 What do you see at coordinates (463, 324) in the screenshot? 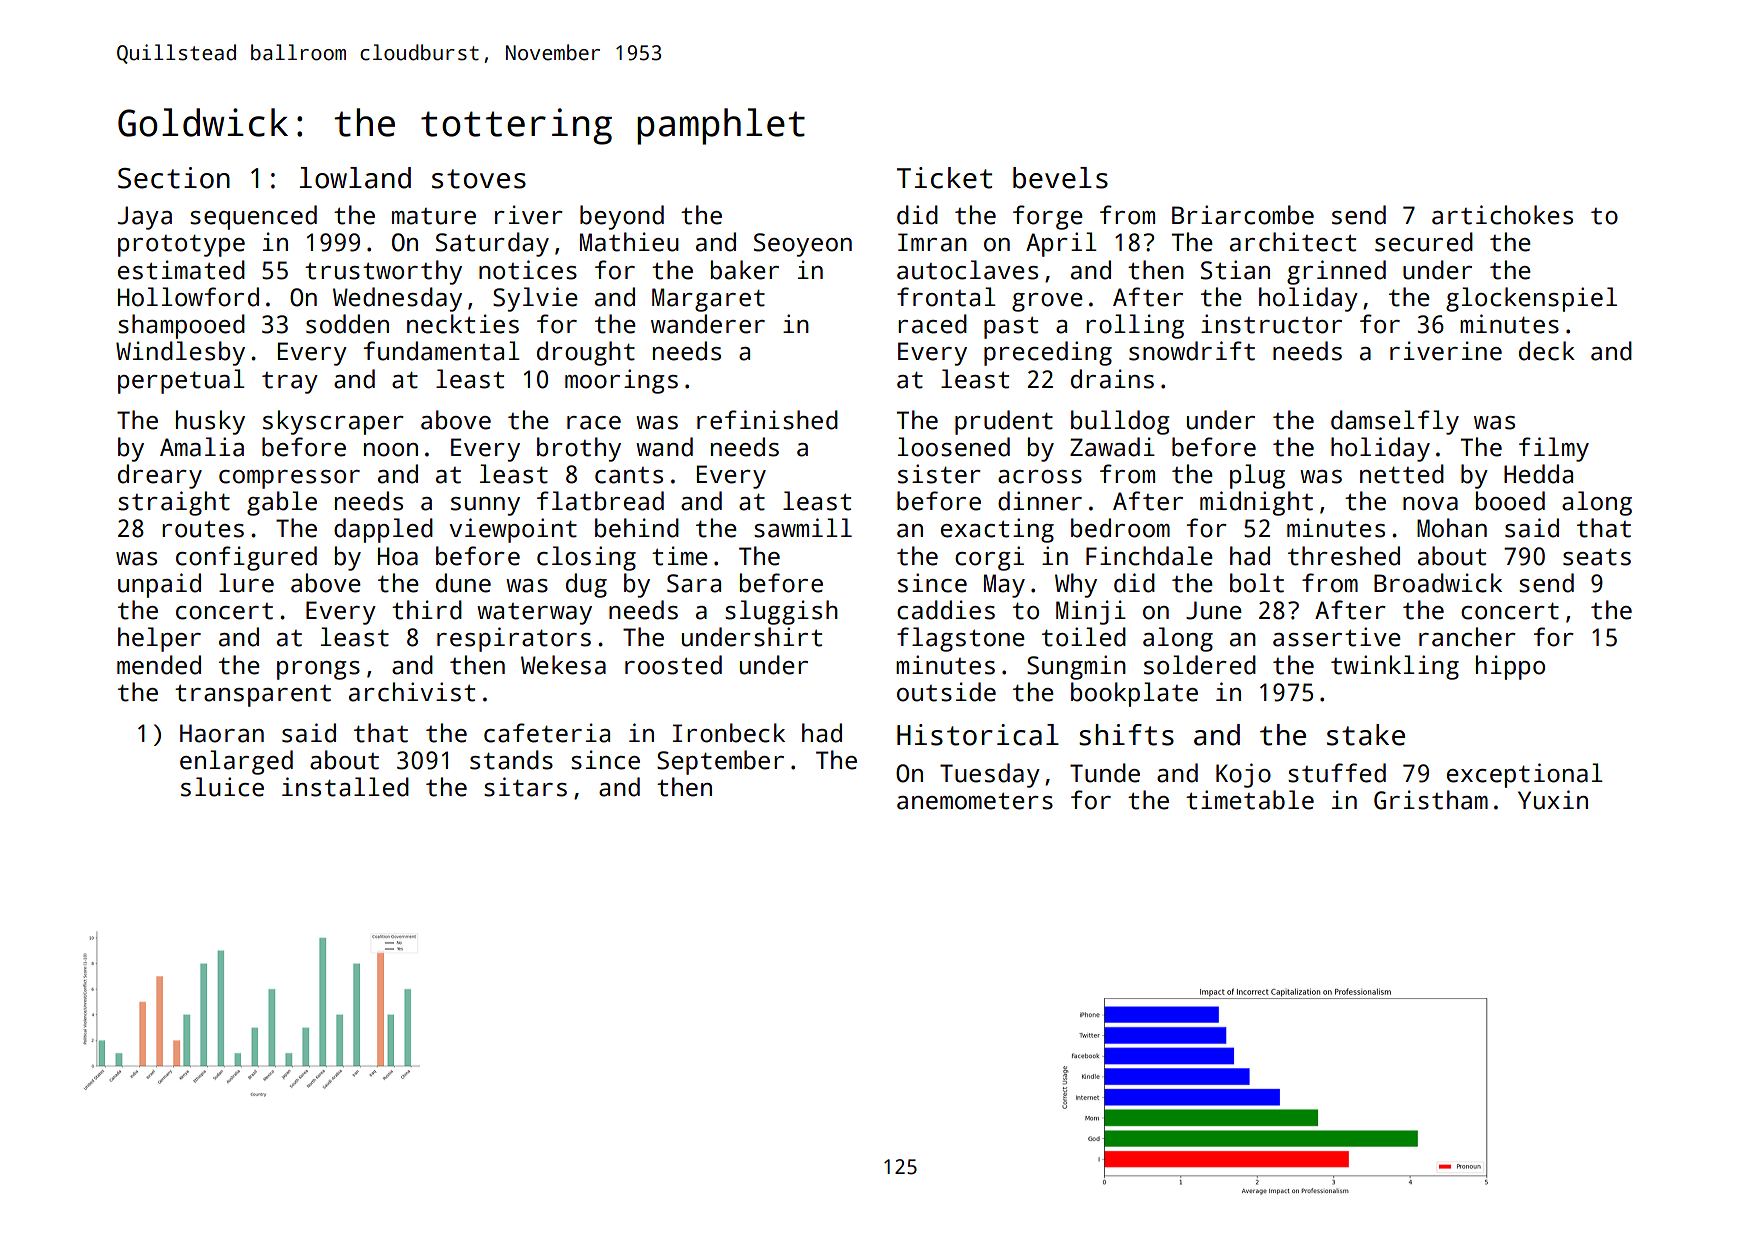
I see `neckties` at bounding box center [463, 324].
